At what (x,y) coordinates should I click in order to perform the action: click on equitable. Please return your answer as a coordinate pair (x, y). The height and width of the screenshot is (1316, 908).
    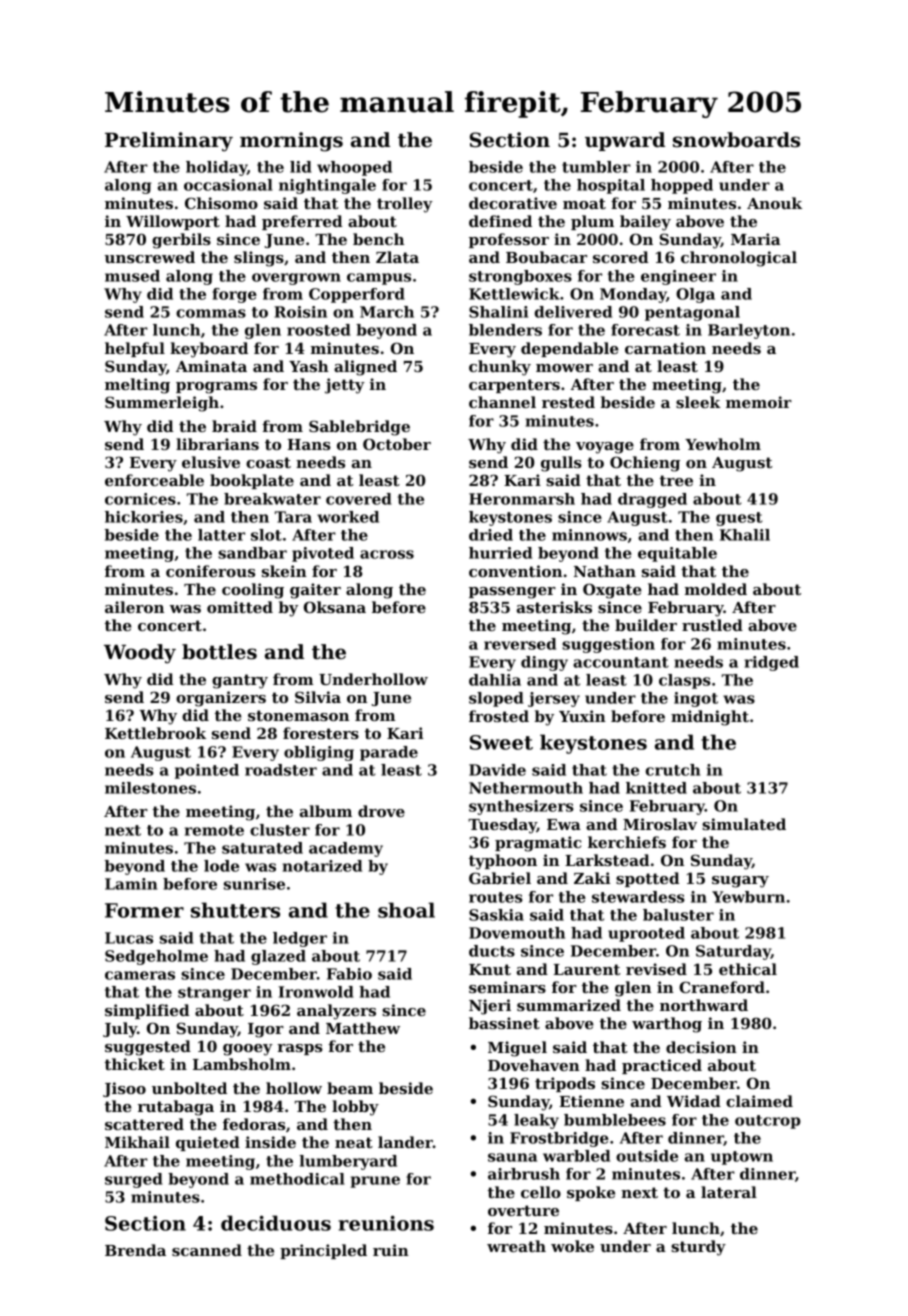
    Looking at the image, I should click on (677, 554).
